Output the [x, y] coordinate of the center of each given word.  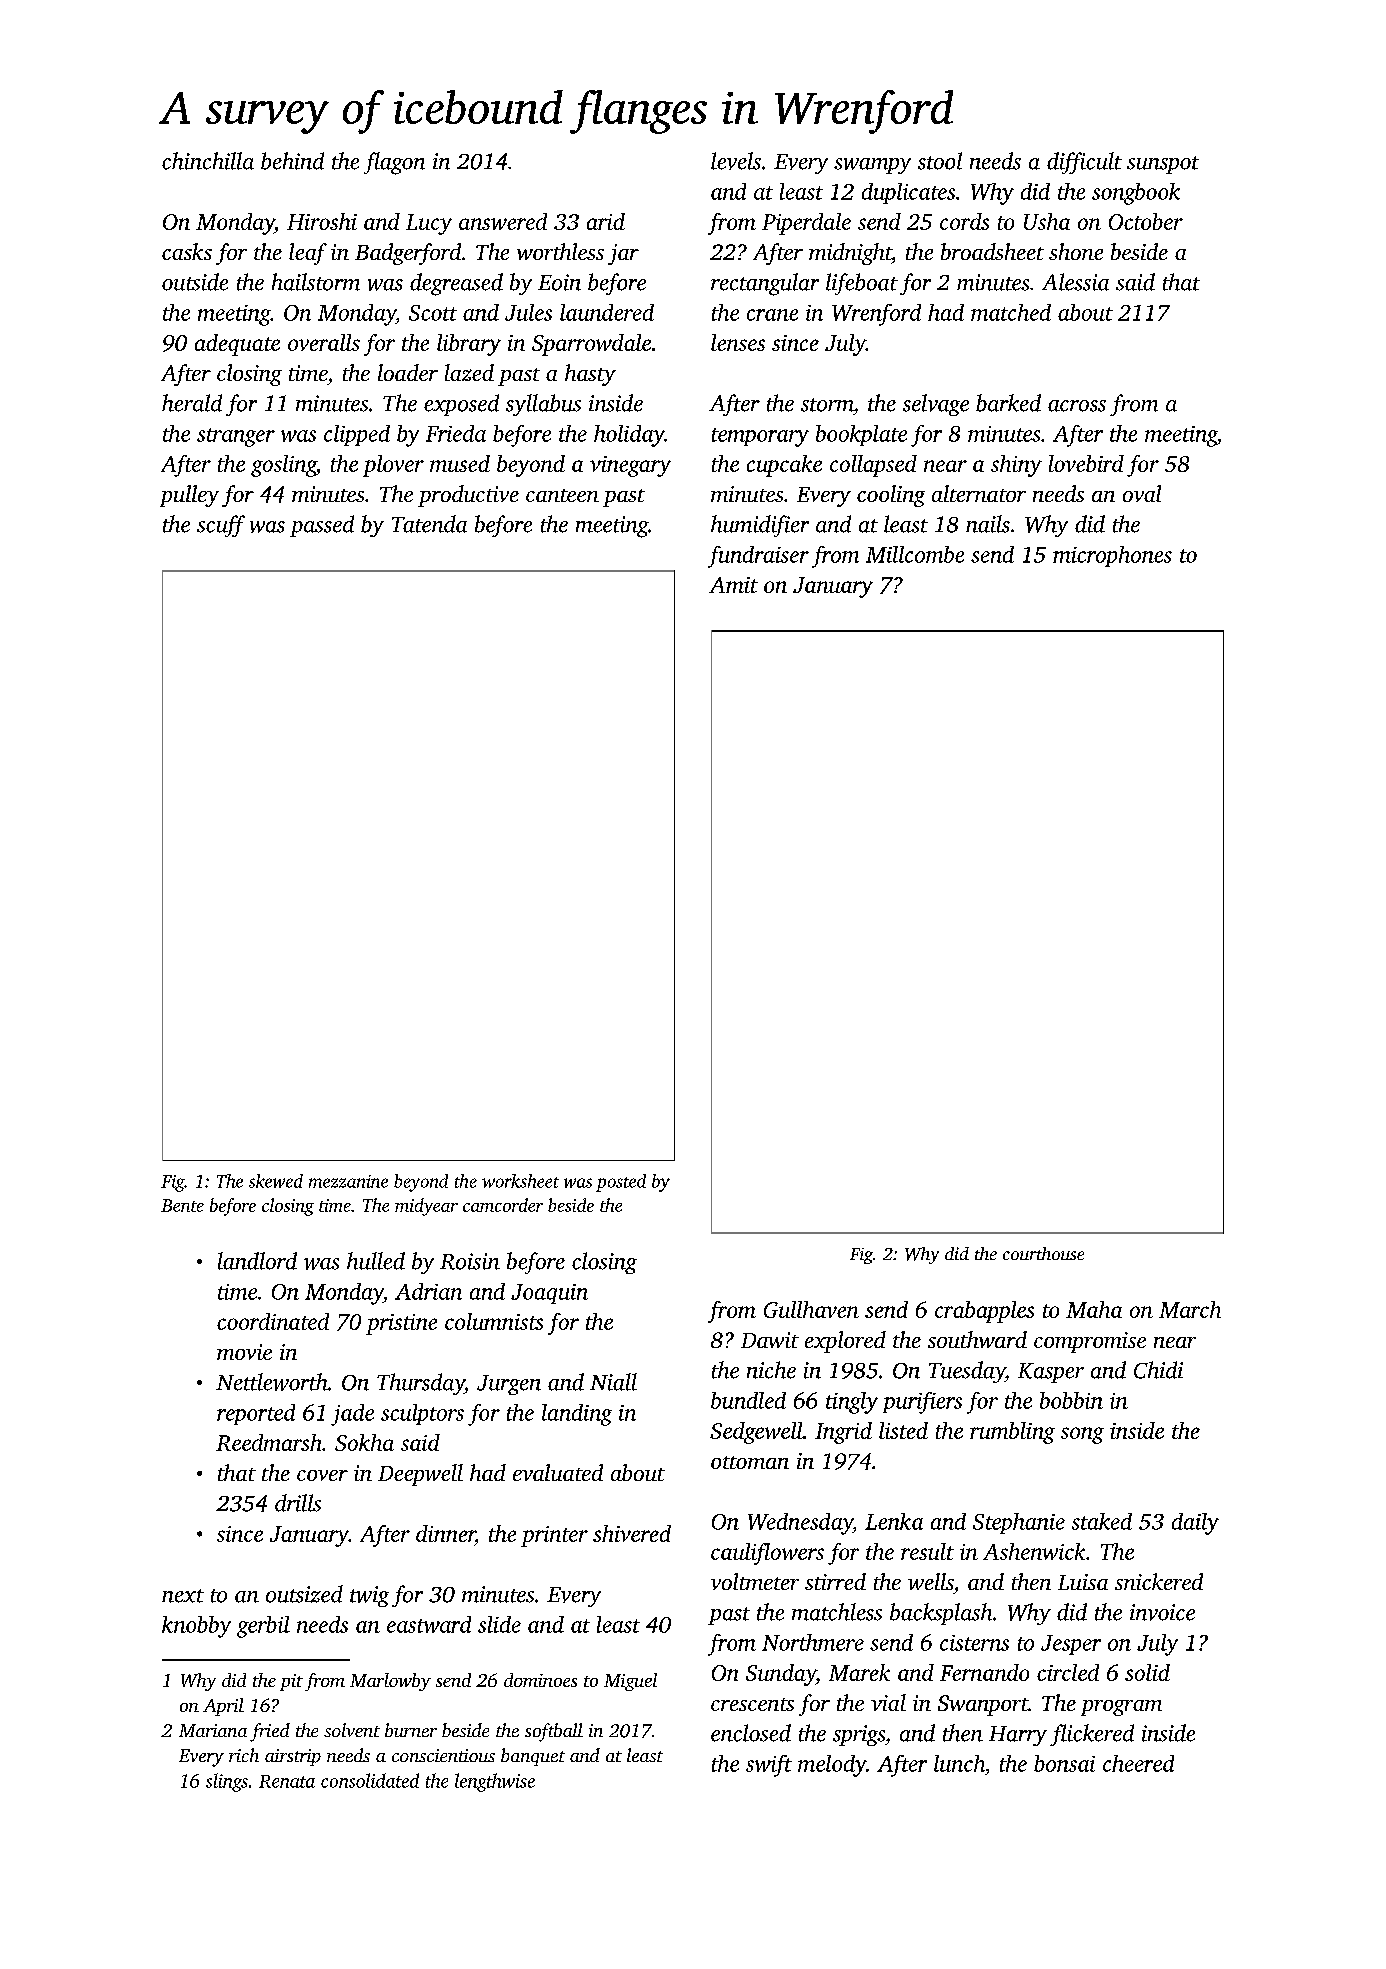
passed [322, 526]
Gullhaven [811, 1309]
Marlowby [390, 1682]
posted [621, 1183]
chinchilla [208, 161]
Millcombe [915, 554]
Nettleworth [272, 1382]
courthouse [1043, 1253]
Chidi [1158, 1370]
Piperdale [806, 224]
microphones [1112, 556]
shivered [632, 1533]
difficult [1084, 163]
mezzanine [348, 1181]
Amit [733, 585]
